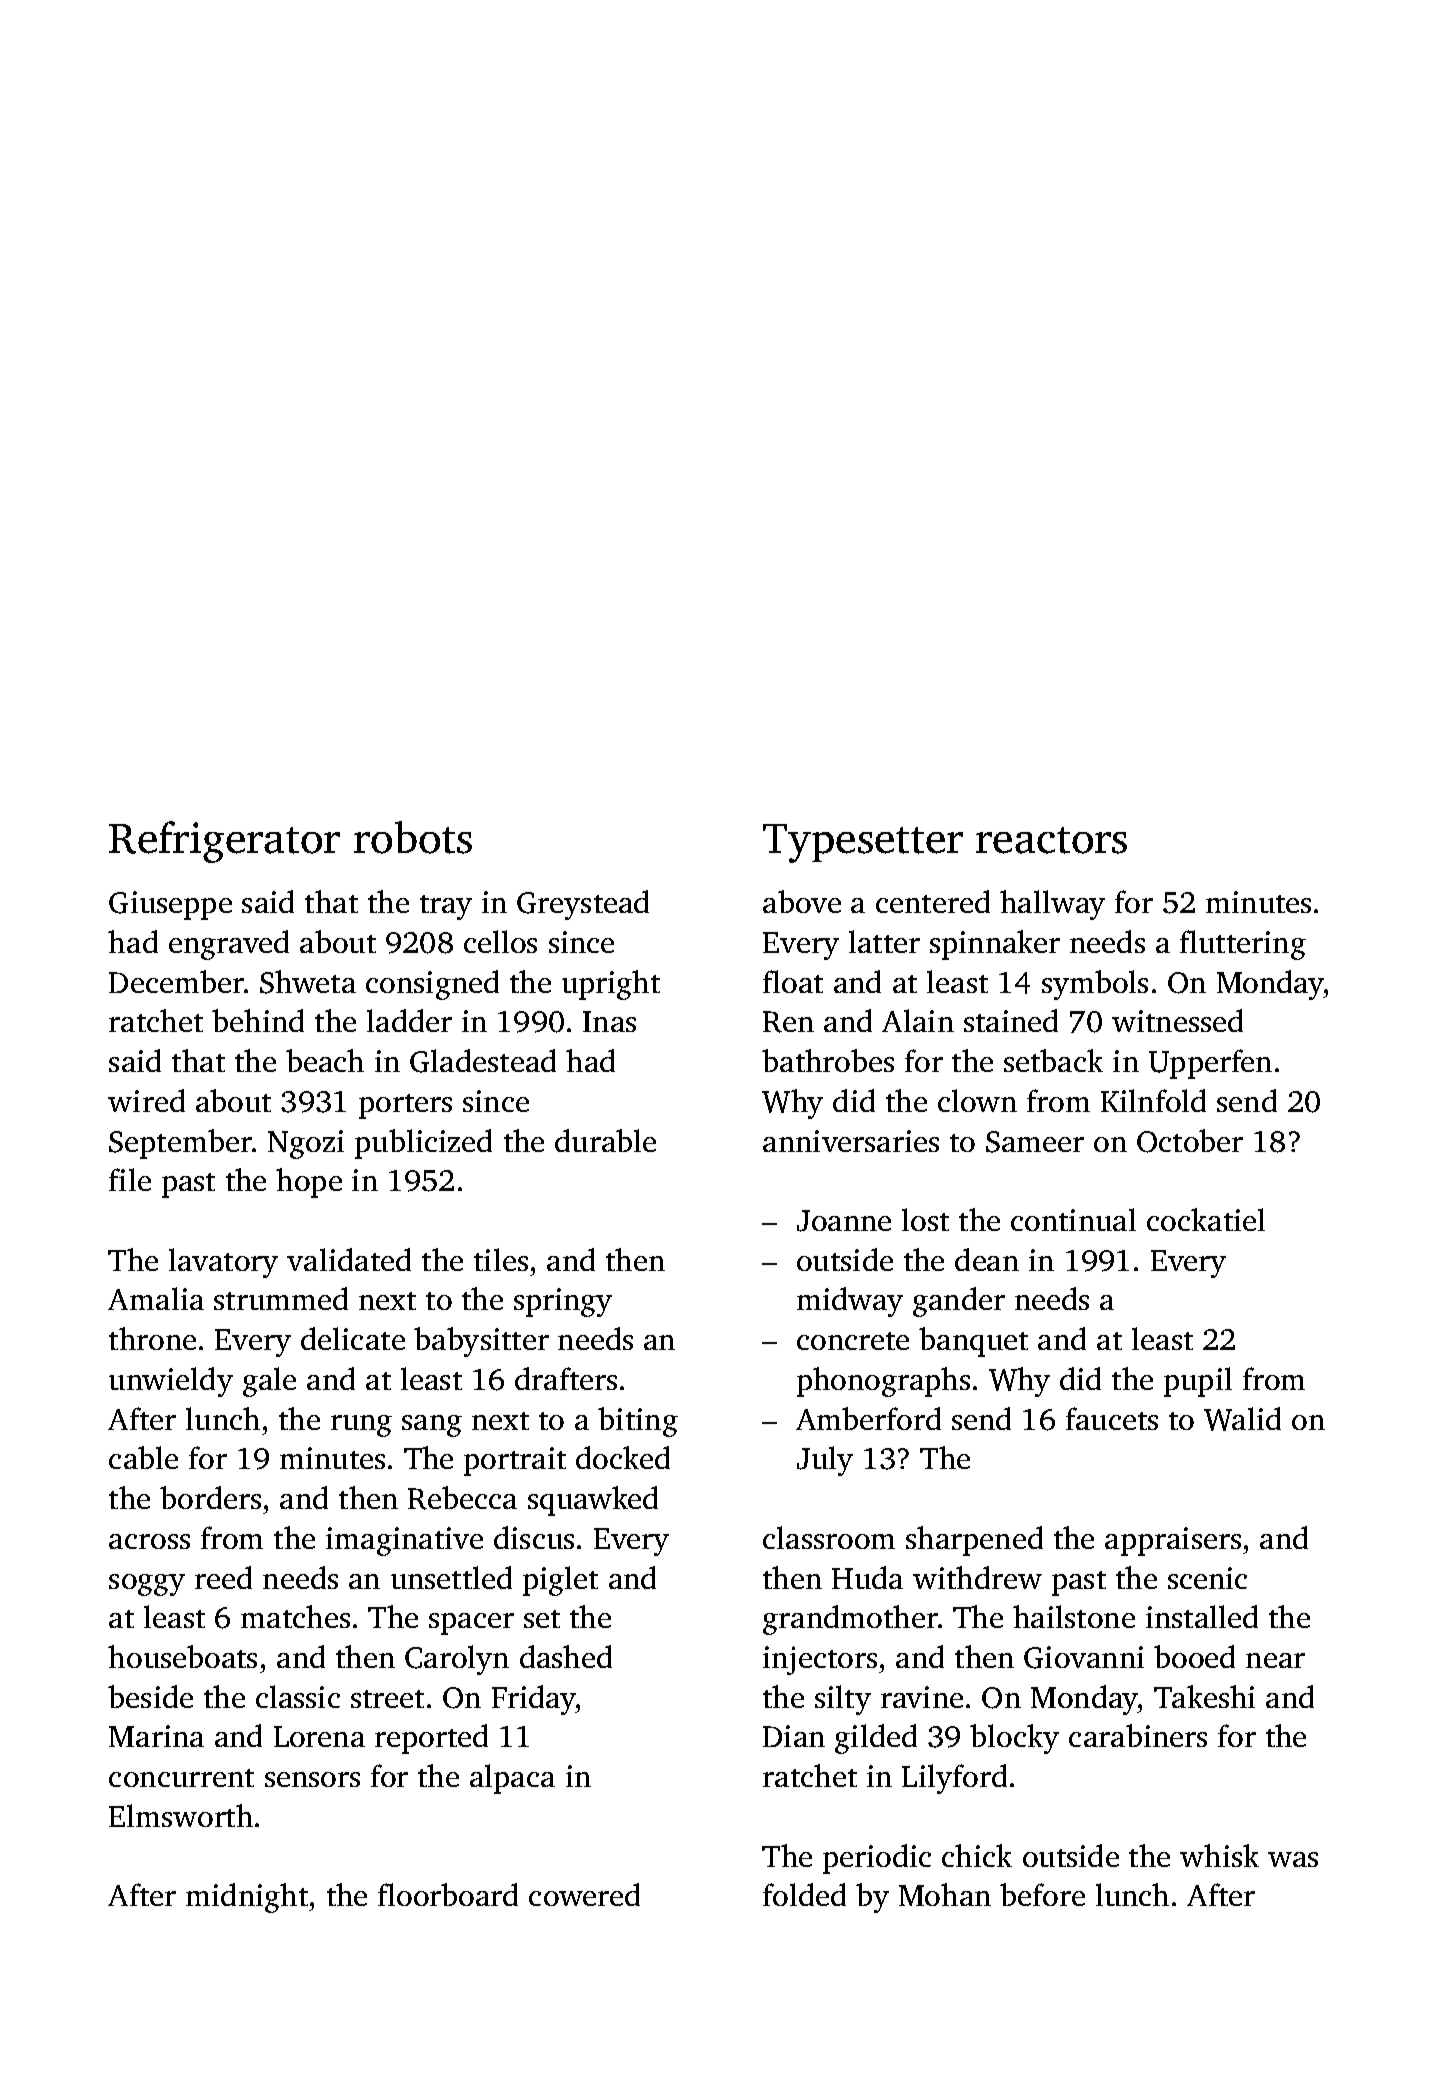  Describe the element at coordinates (609, 1021) in the page. I see `Inas` at that location.
